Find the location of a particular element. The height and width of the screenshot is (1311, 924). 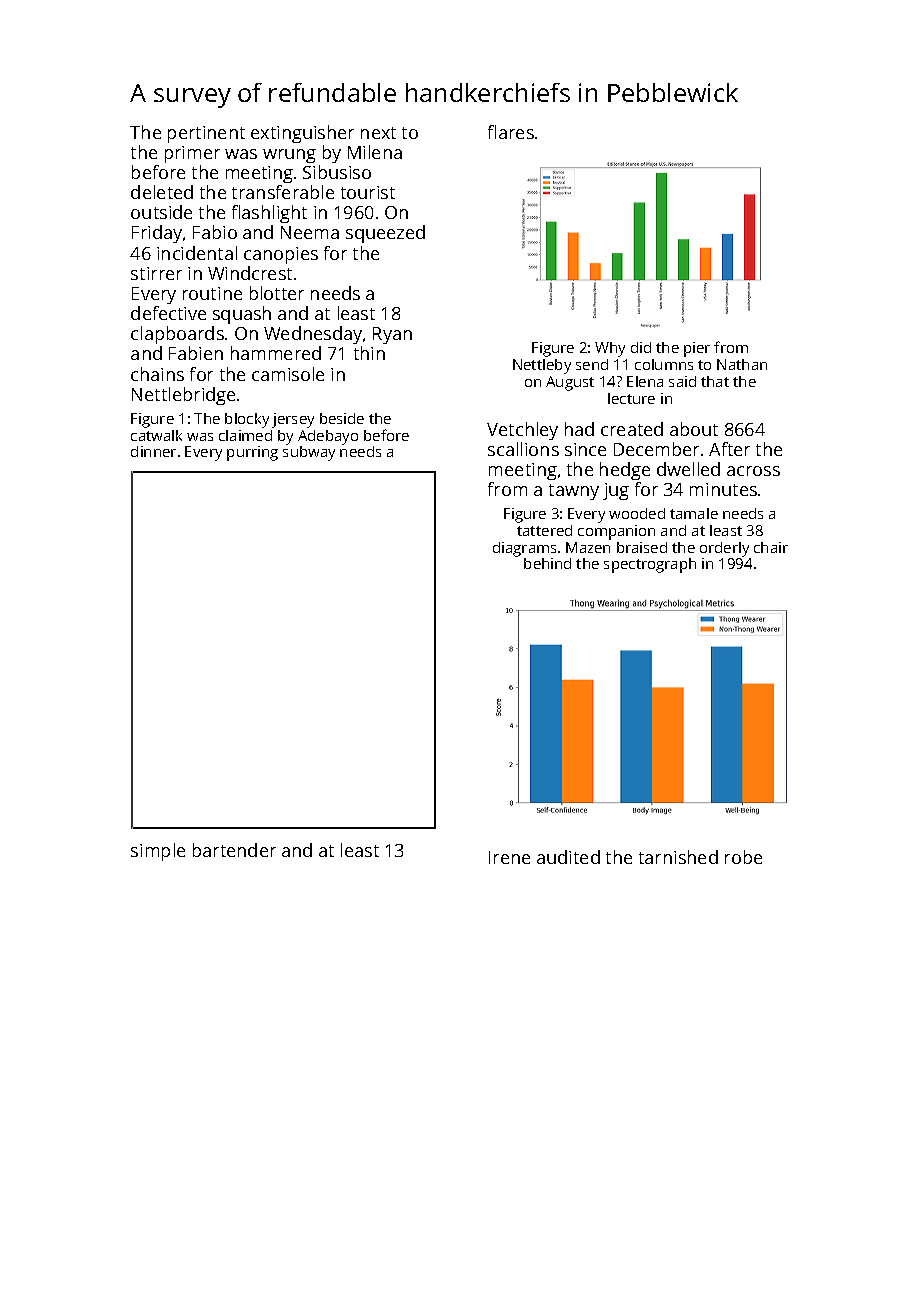

tarnished is located at coordinates (678, 857).
